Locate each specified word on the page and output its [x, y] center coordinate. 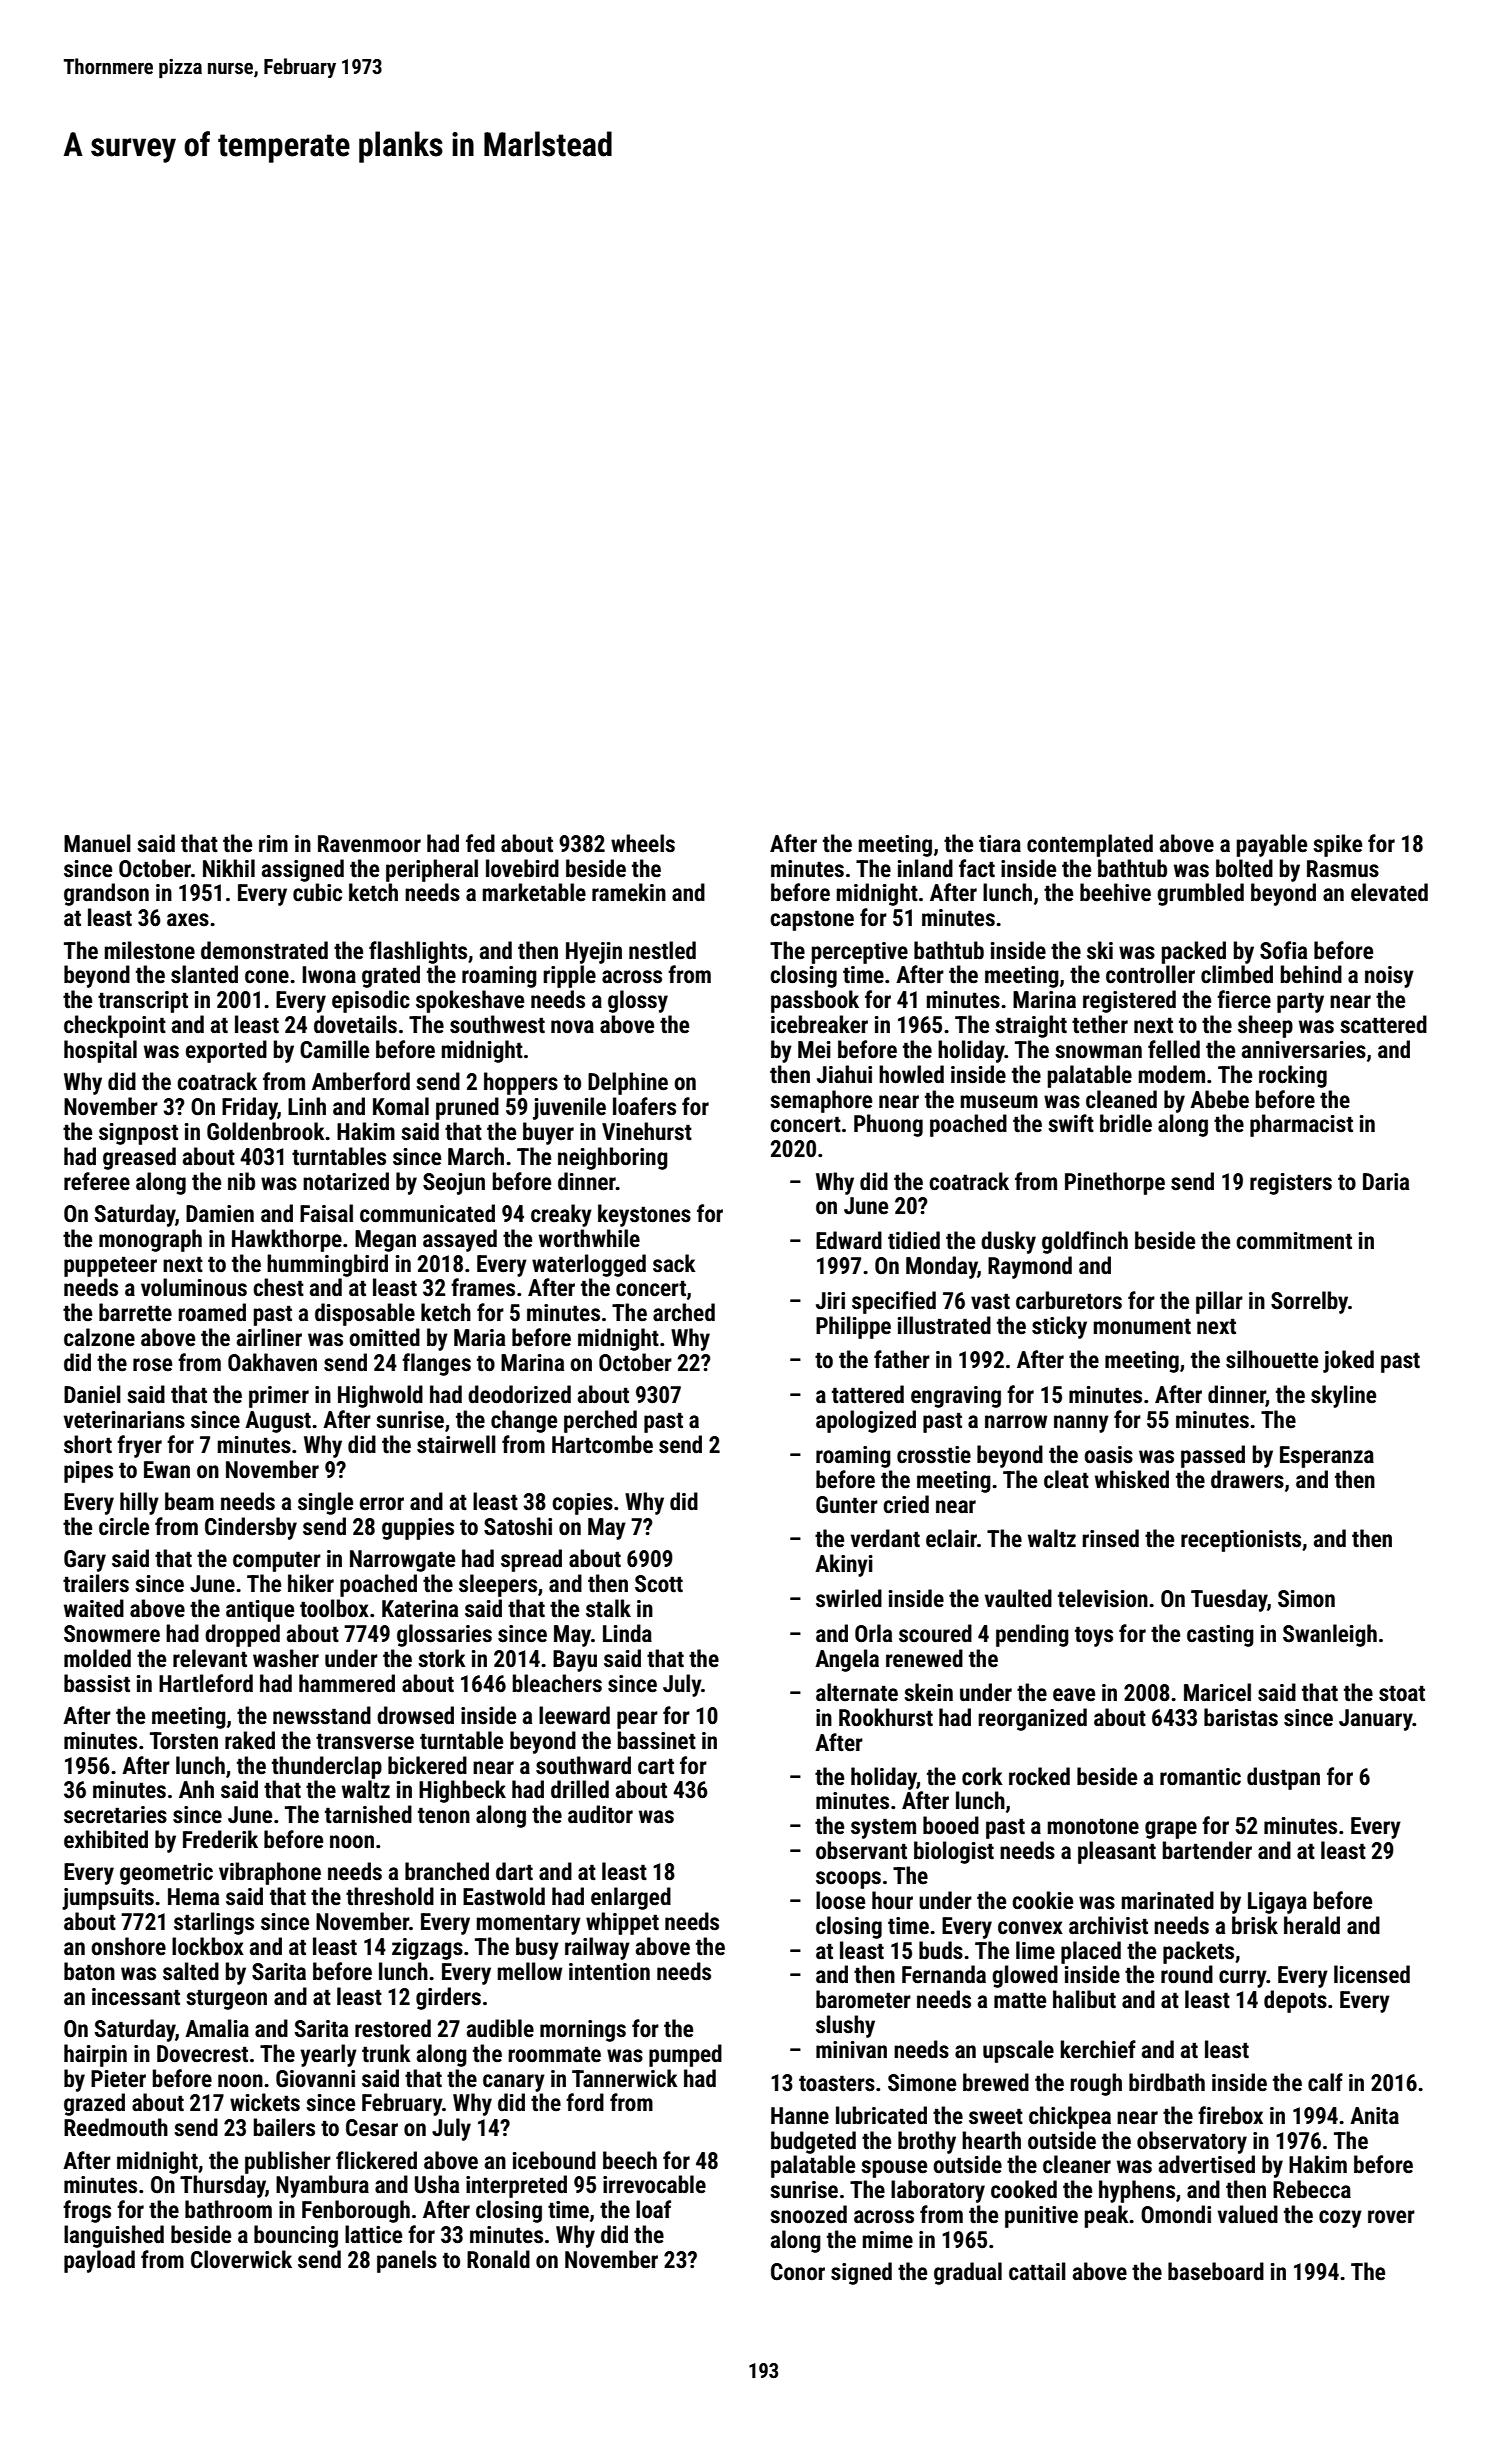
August [278, 1422]
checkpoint [115, 1026]
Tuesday [1229, 1600]
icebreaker [819, 1024]
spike [1337, 845]
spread [531, 1560]
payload [99, 2261]
